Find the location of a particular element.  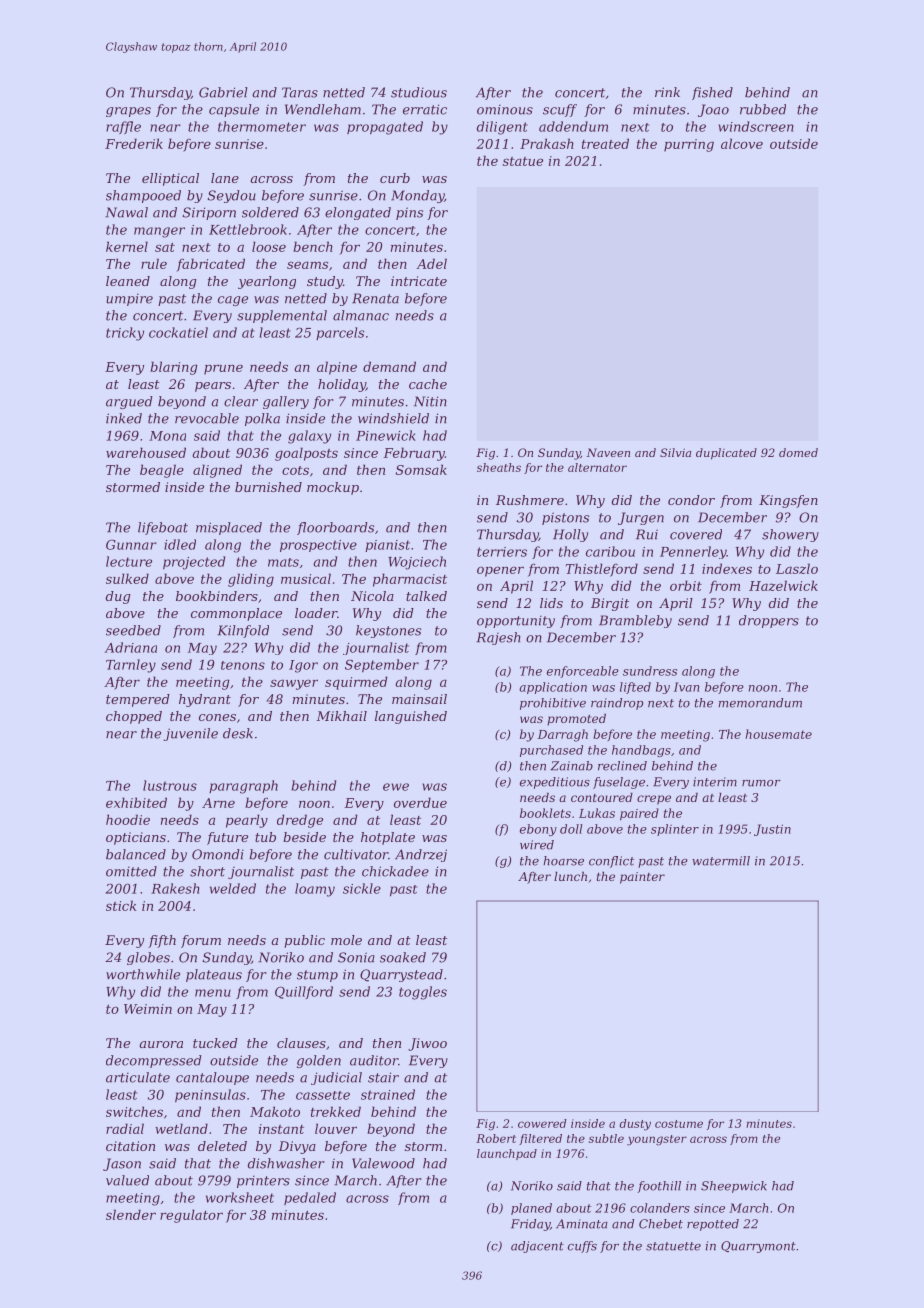

aligned is located at coordinates (217, 471).
